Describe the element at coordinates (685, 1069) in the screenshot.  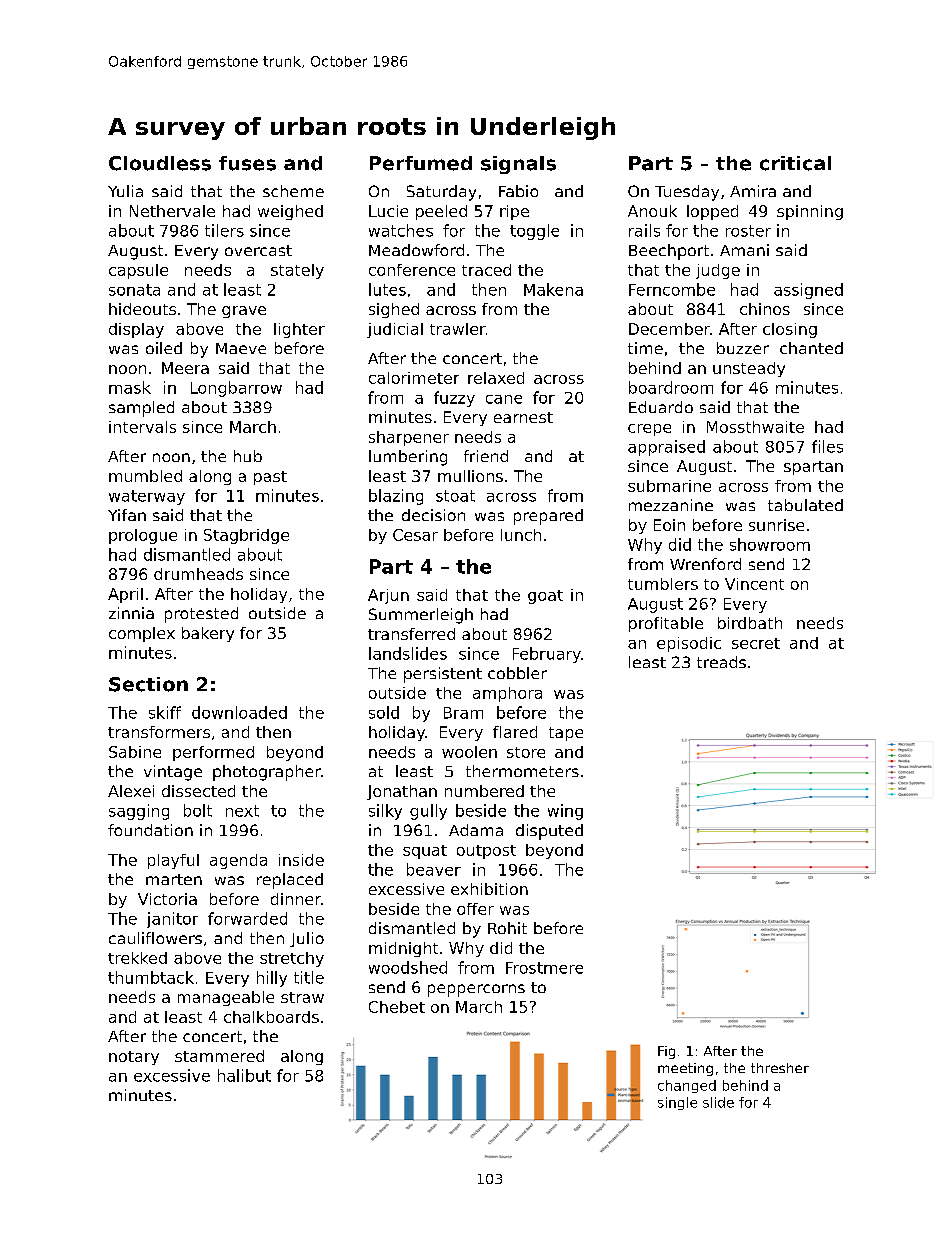
I see `meeting` at that location.
